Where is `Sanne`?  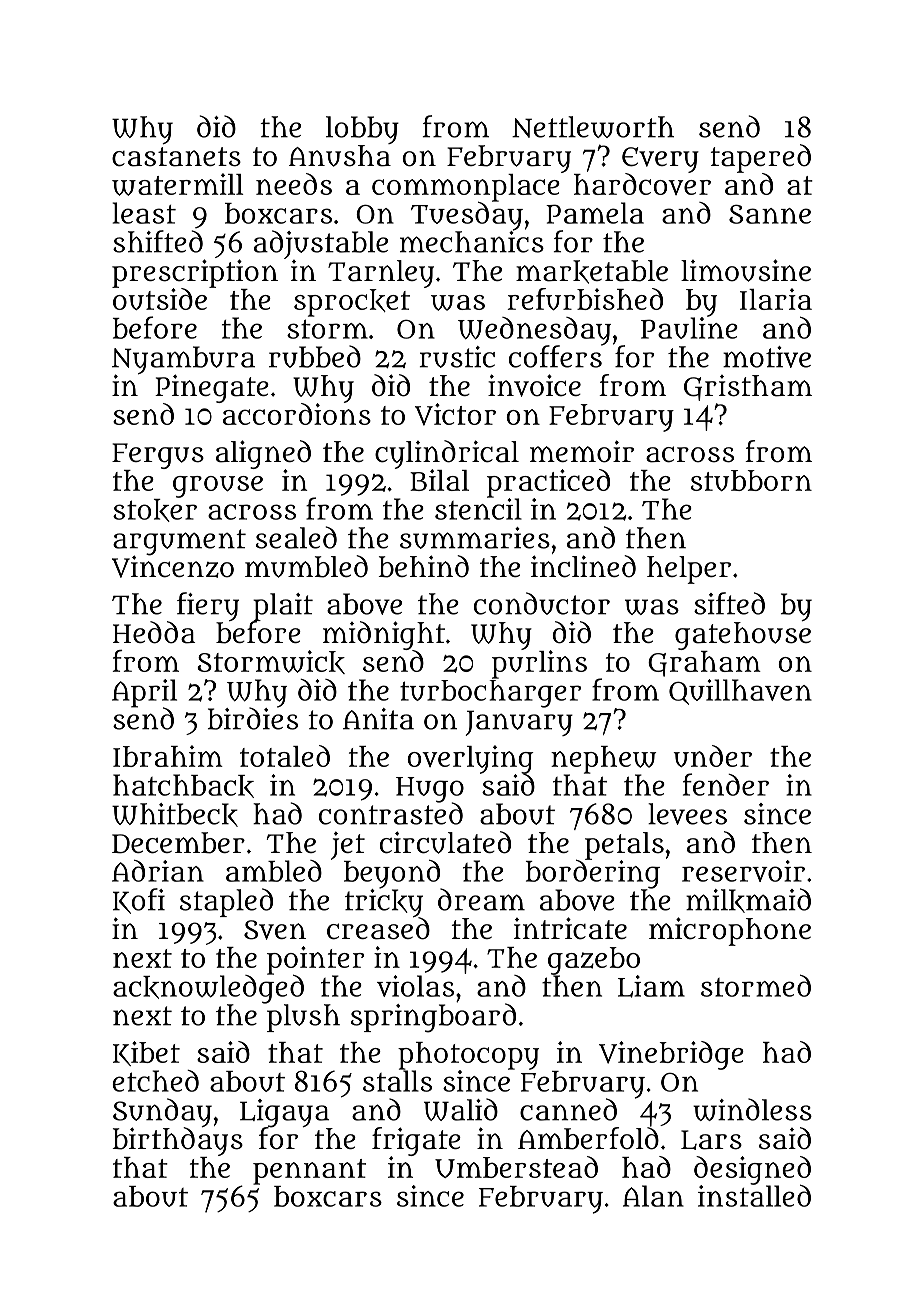
Sanne is located at coordinates (770, 214).
